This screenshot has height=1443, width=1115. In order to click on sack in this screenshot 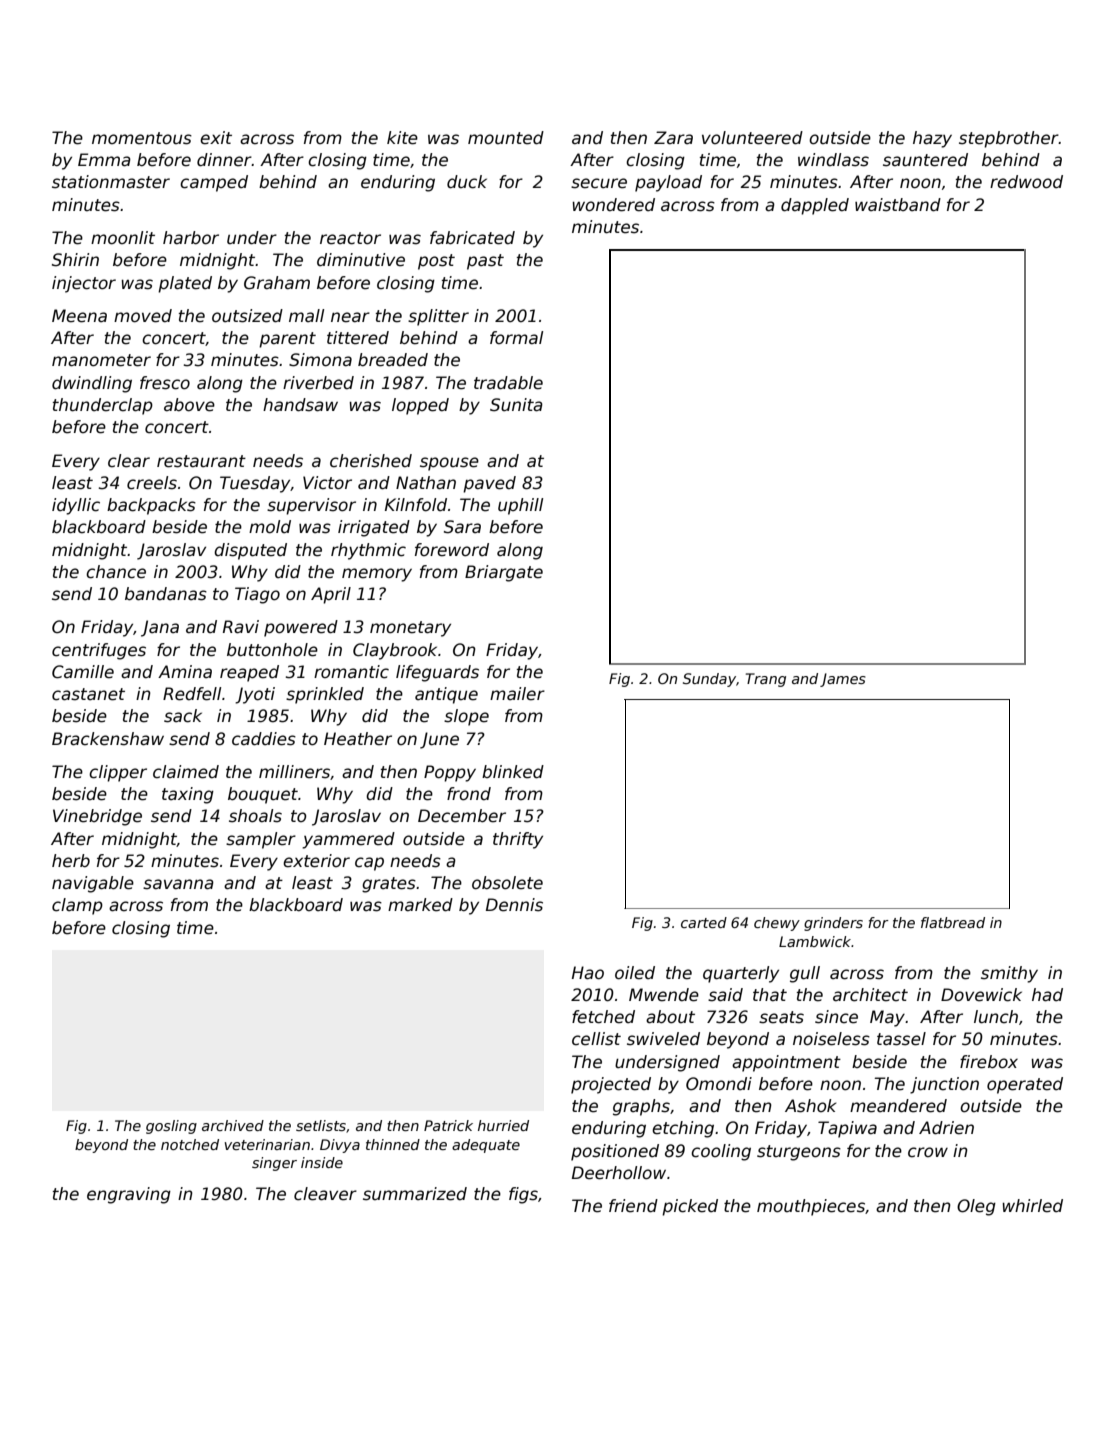, I will do `click(183, 716)`.
